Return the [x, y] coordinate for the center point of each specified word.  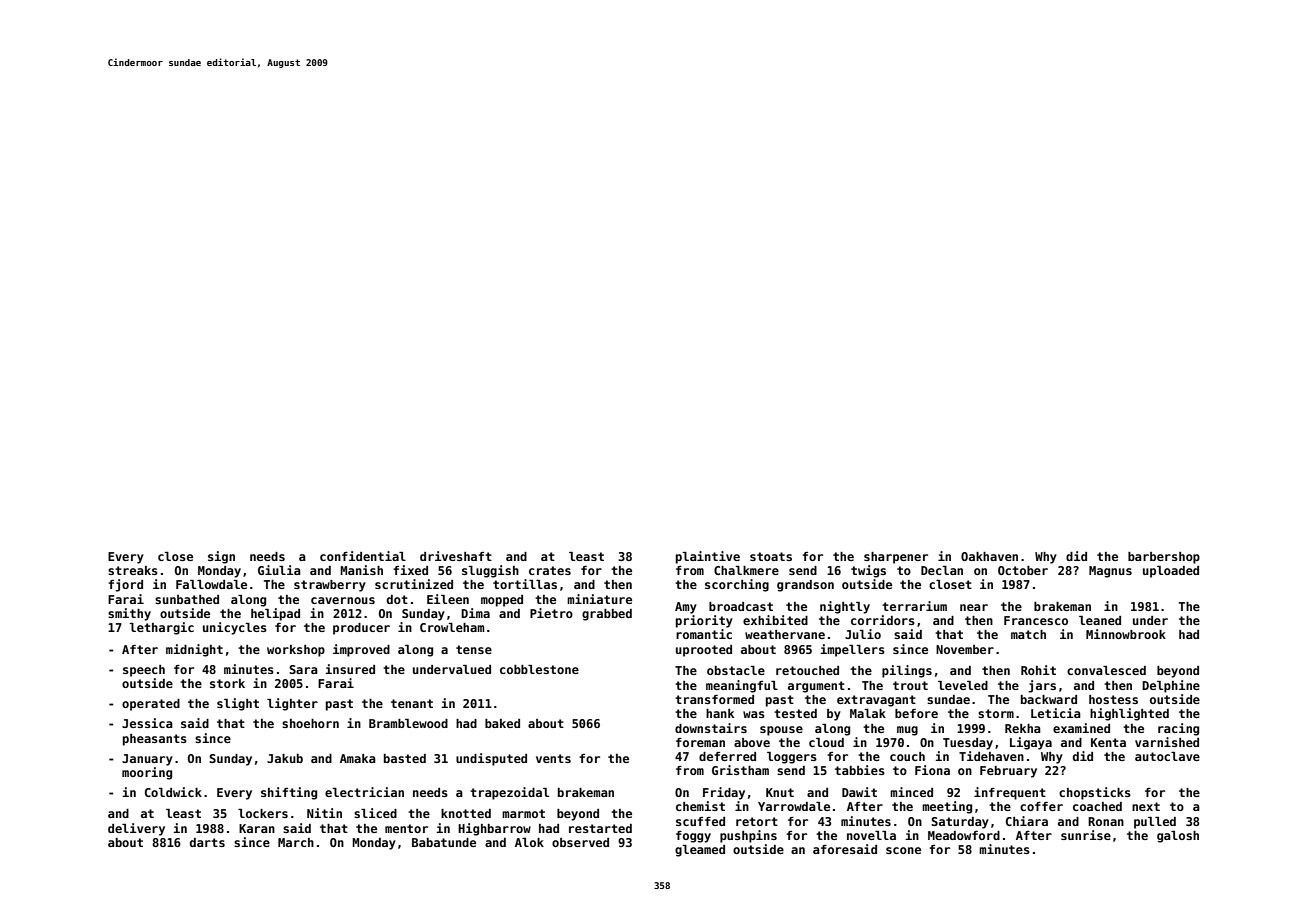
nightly [845, 607]
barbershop [1164, 558]
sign [221, 557]
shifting [289, 793]
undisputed [491, 759]
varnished [1167, 742]
